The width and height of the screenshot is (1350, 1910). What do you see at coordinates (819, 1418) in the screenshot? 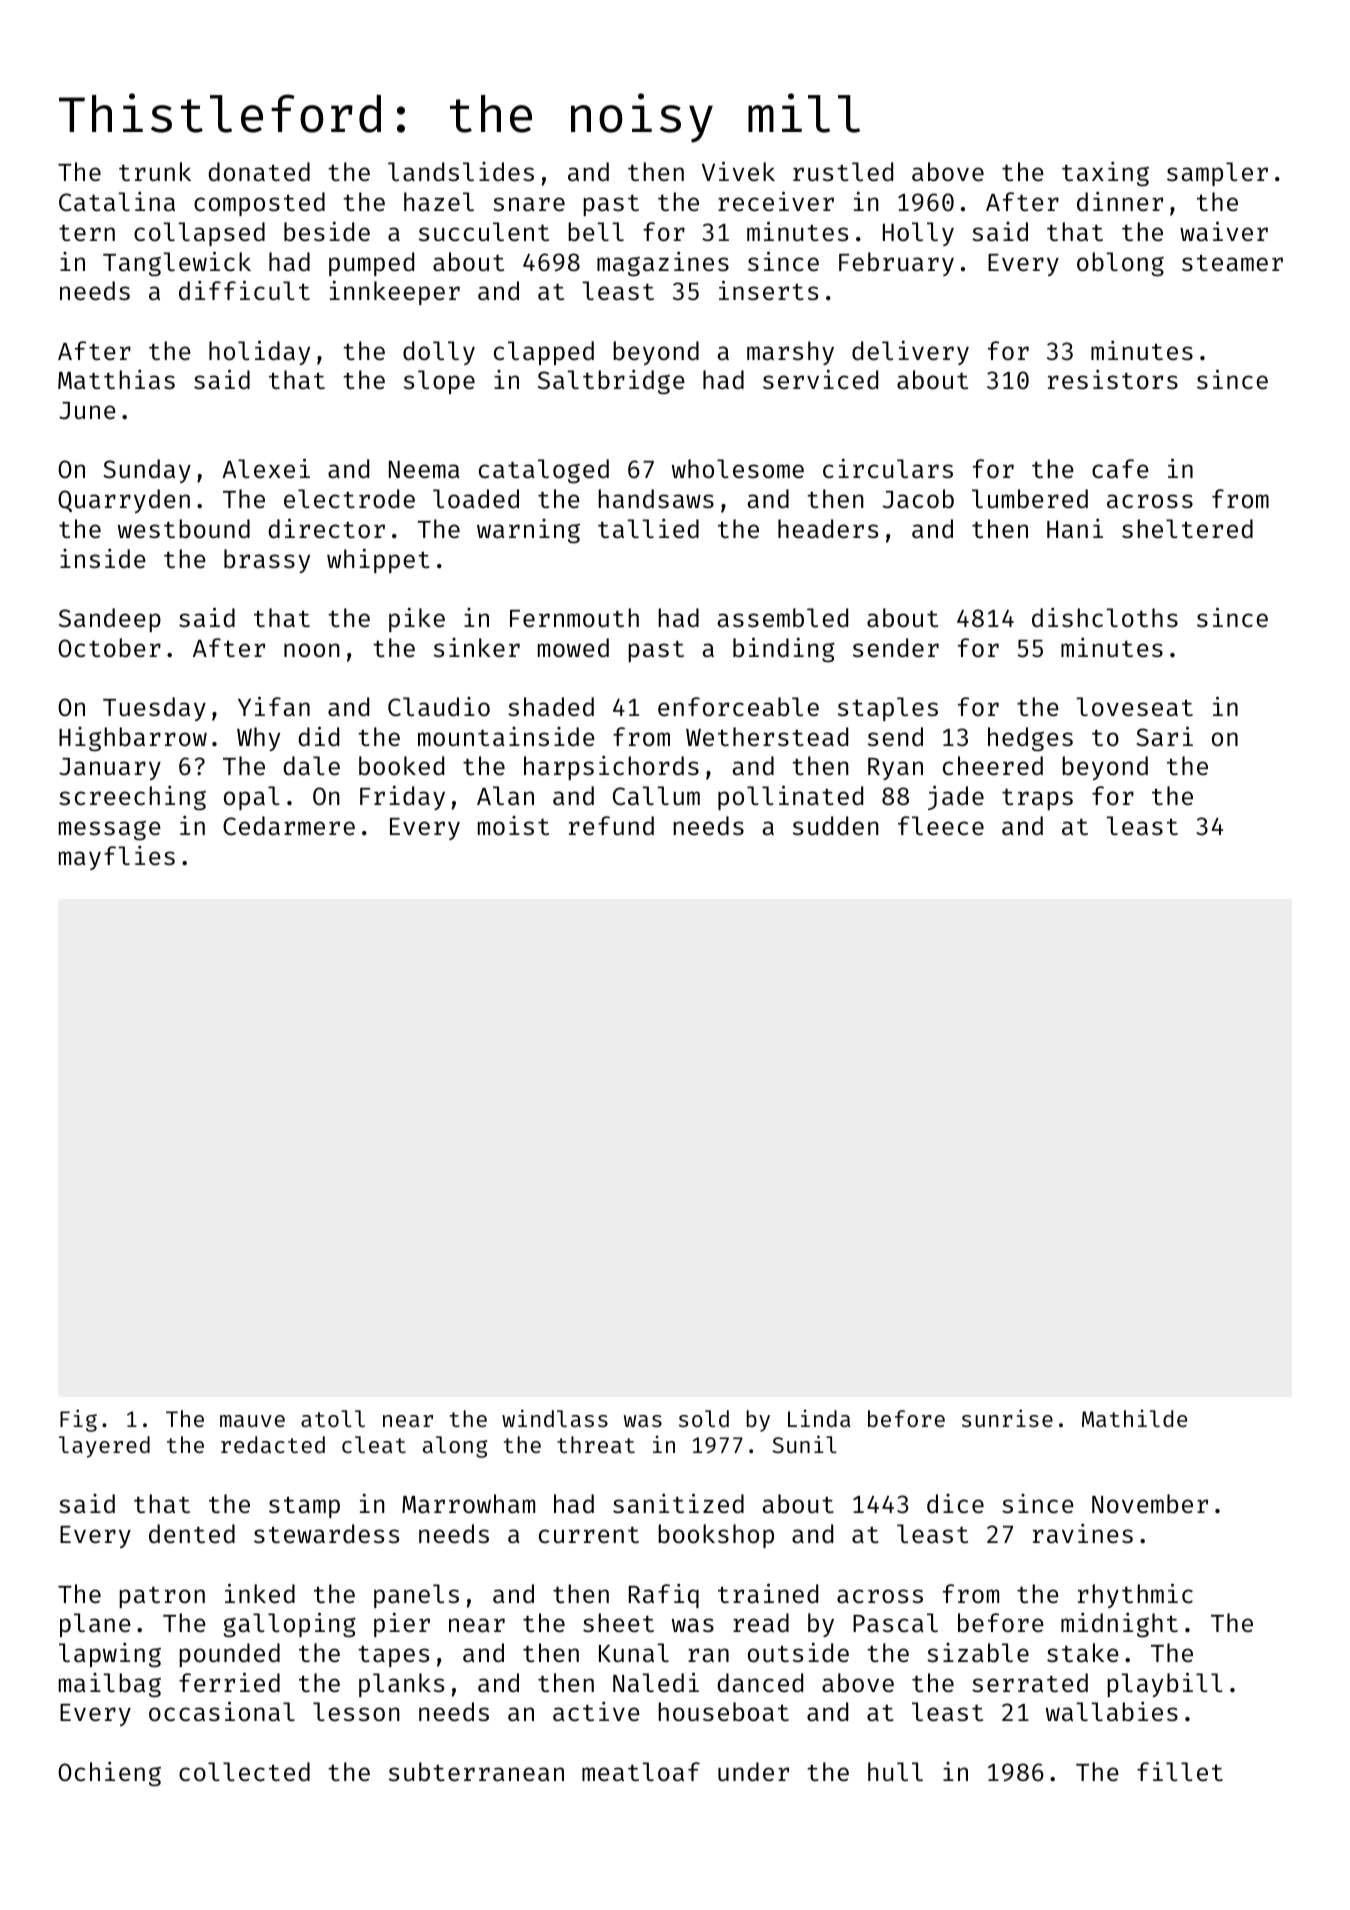
I see `Linda` at bounding box center [819, 1418].
